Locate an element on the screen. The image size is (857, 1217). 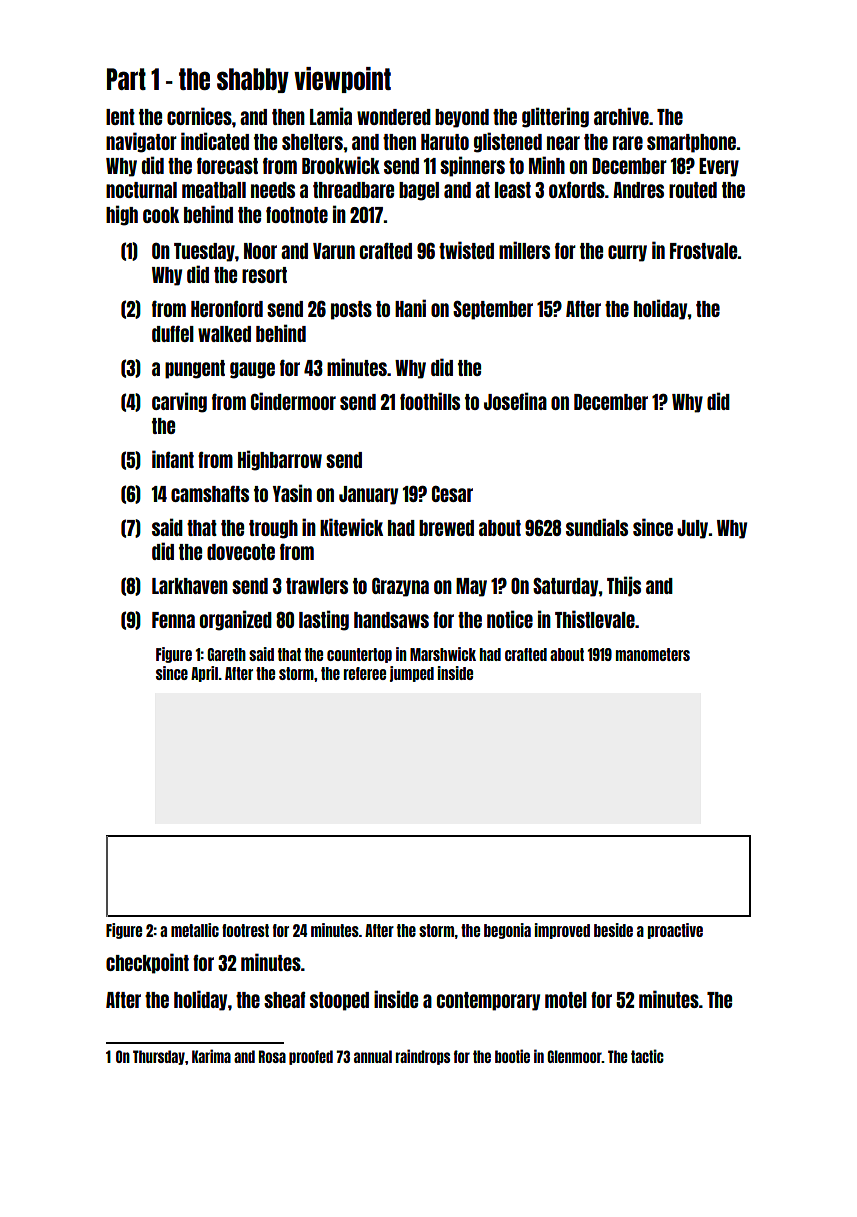
carving is located at coordinates (179, 402).
